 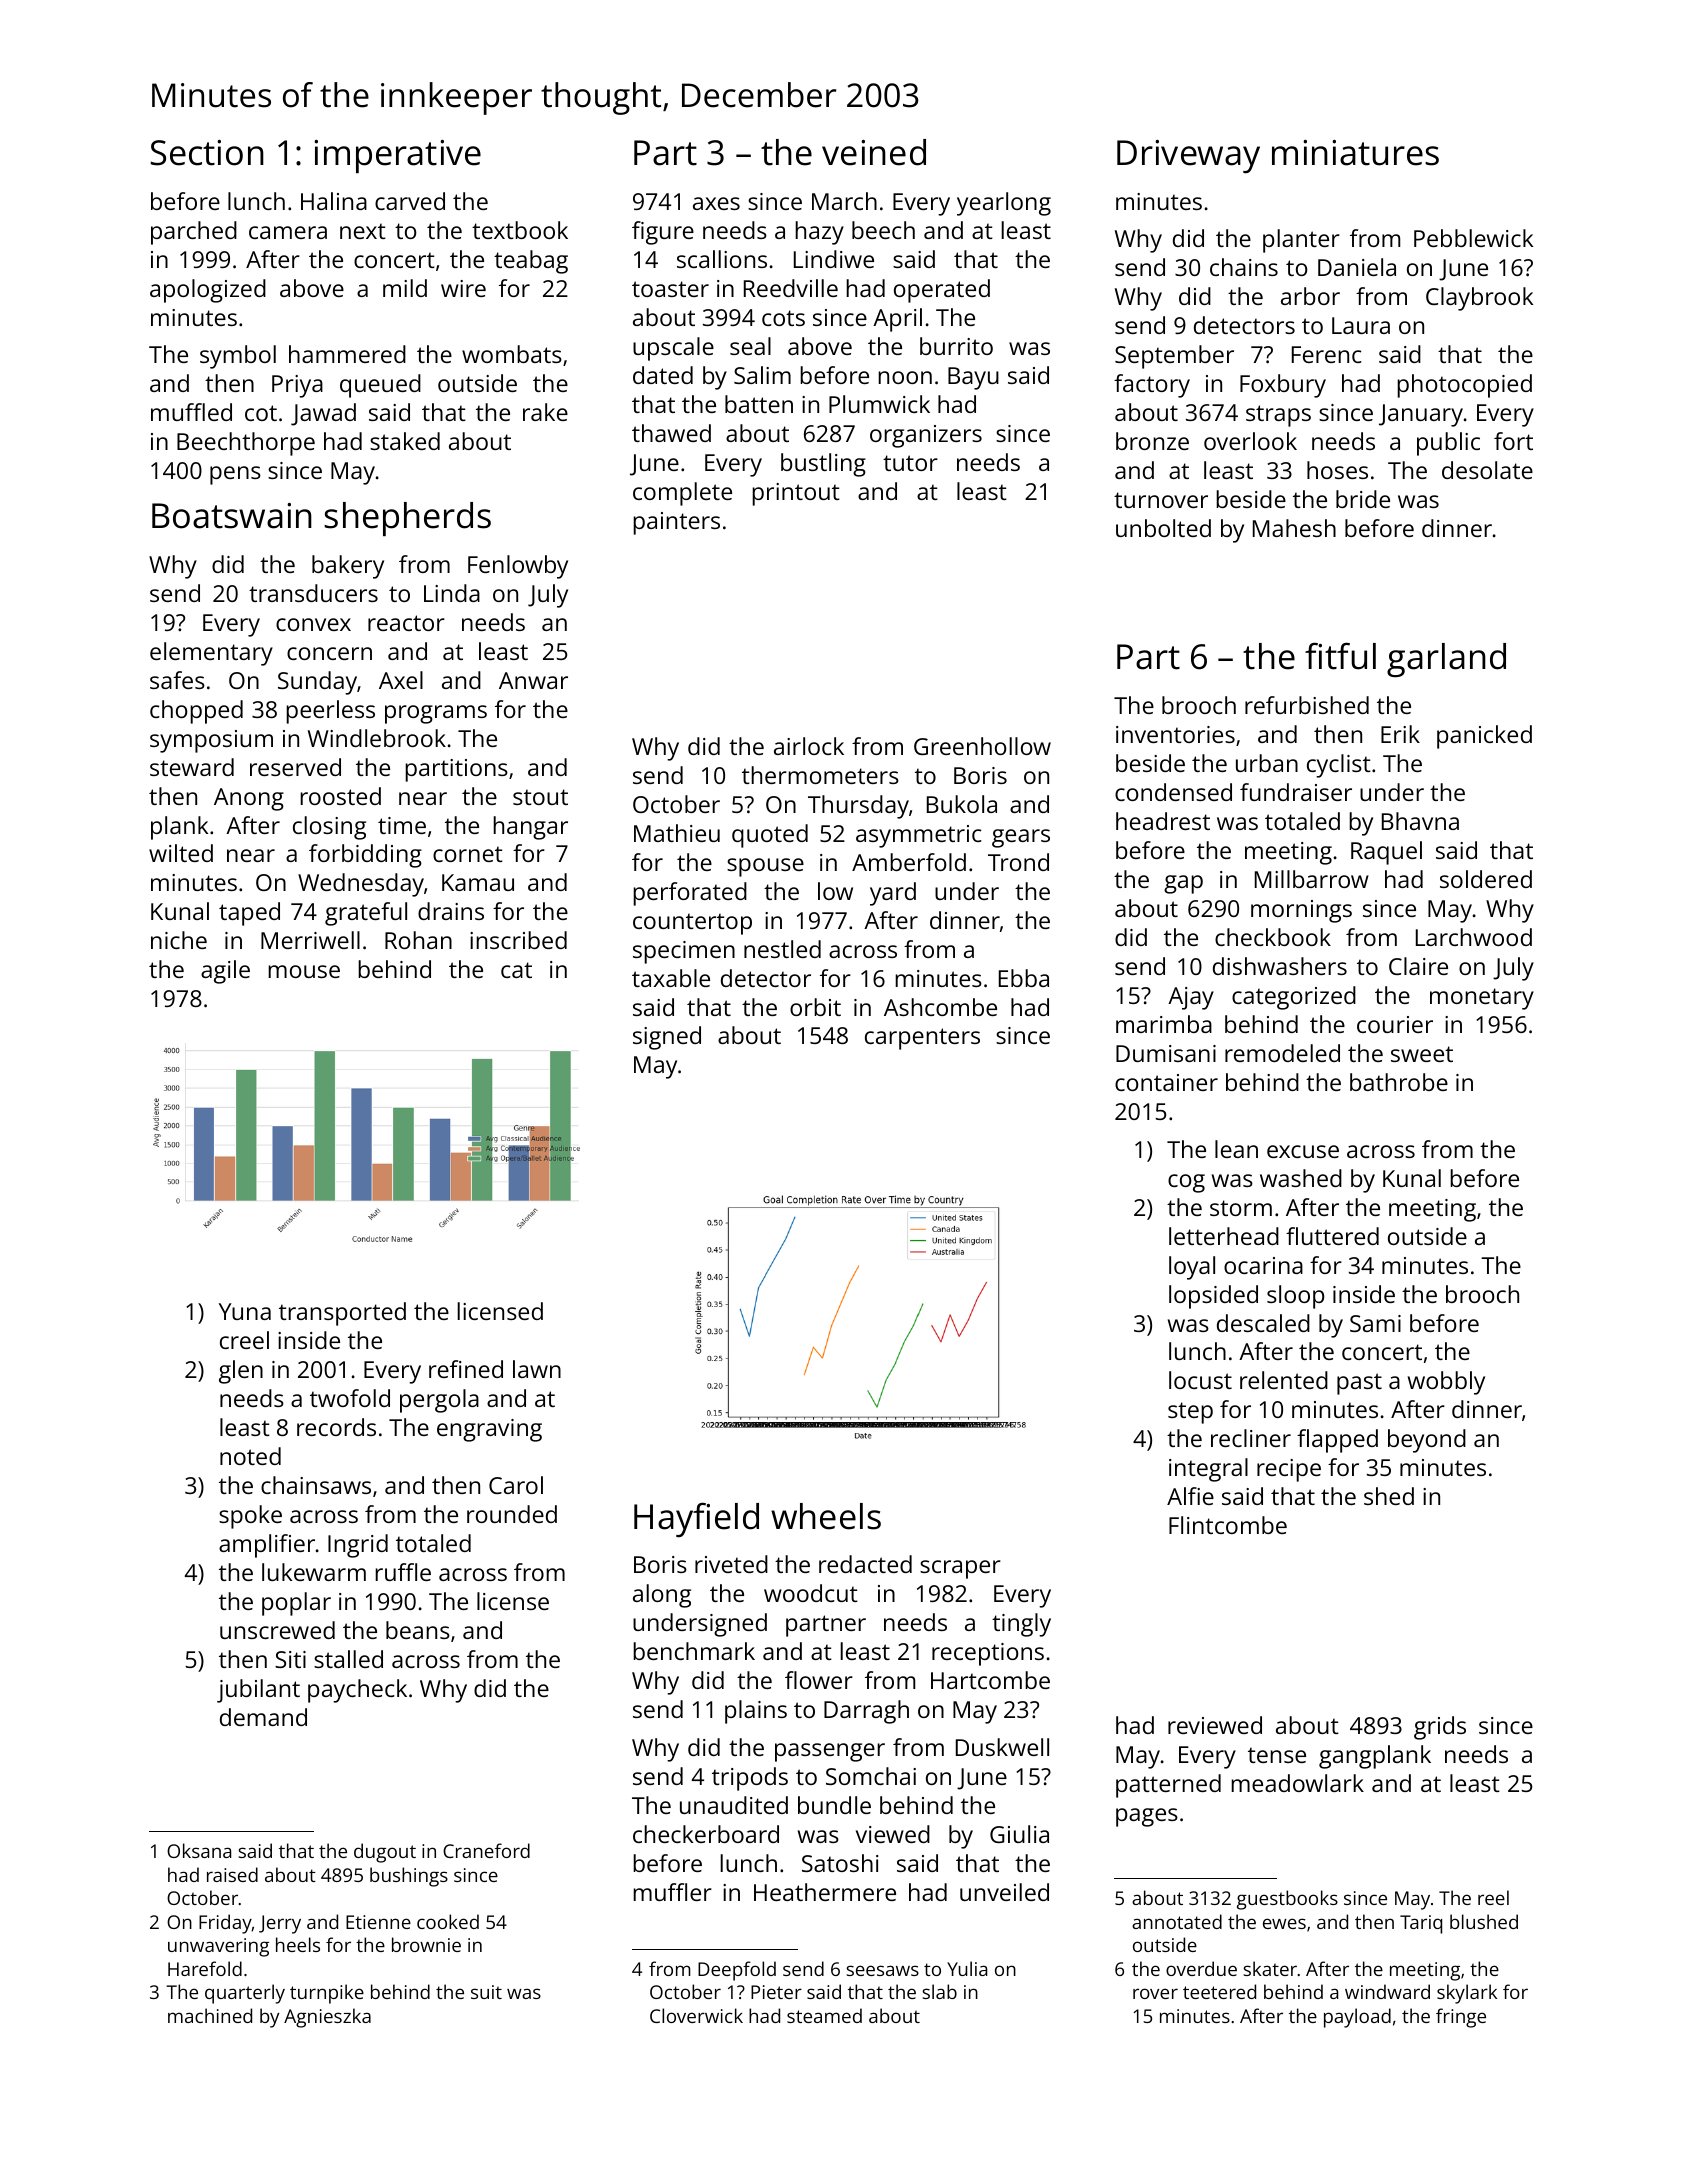 I want to click on Agnieszka, so click(x=327, y=2018).
